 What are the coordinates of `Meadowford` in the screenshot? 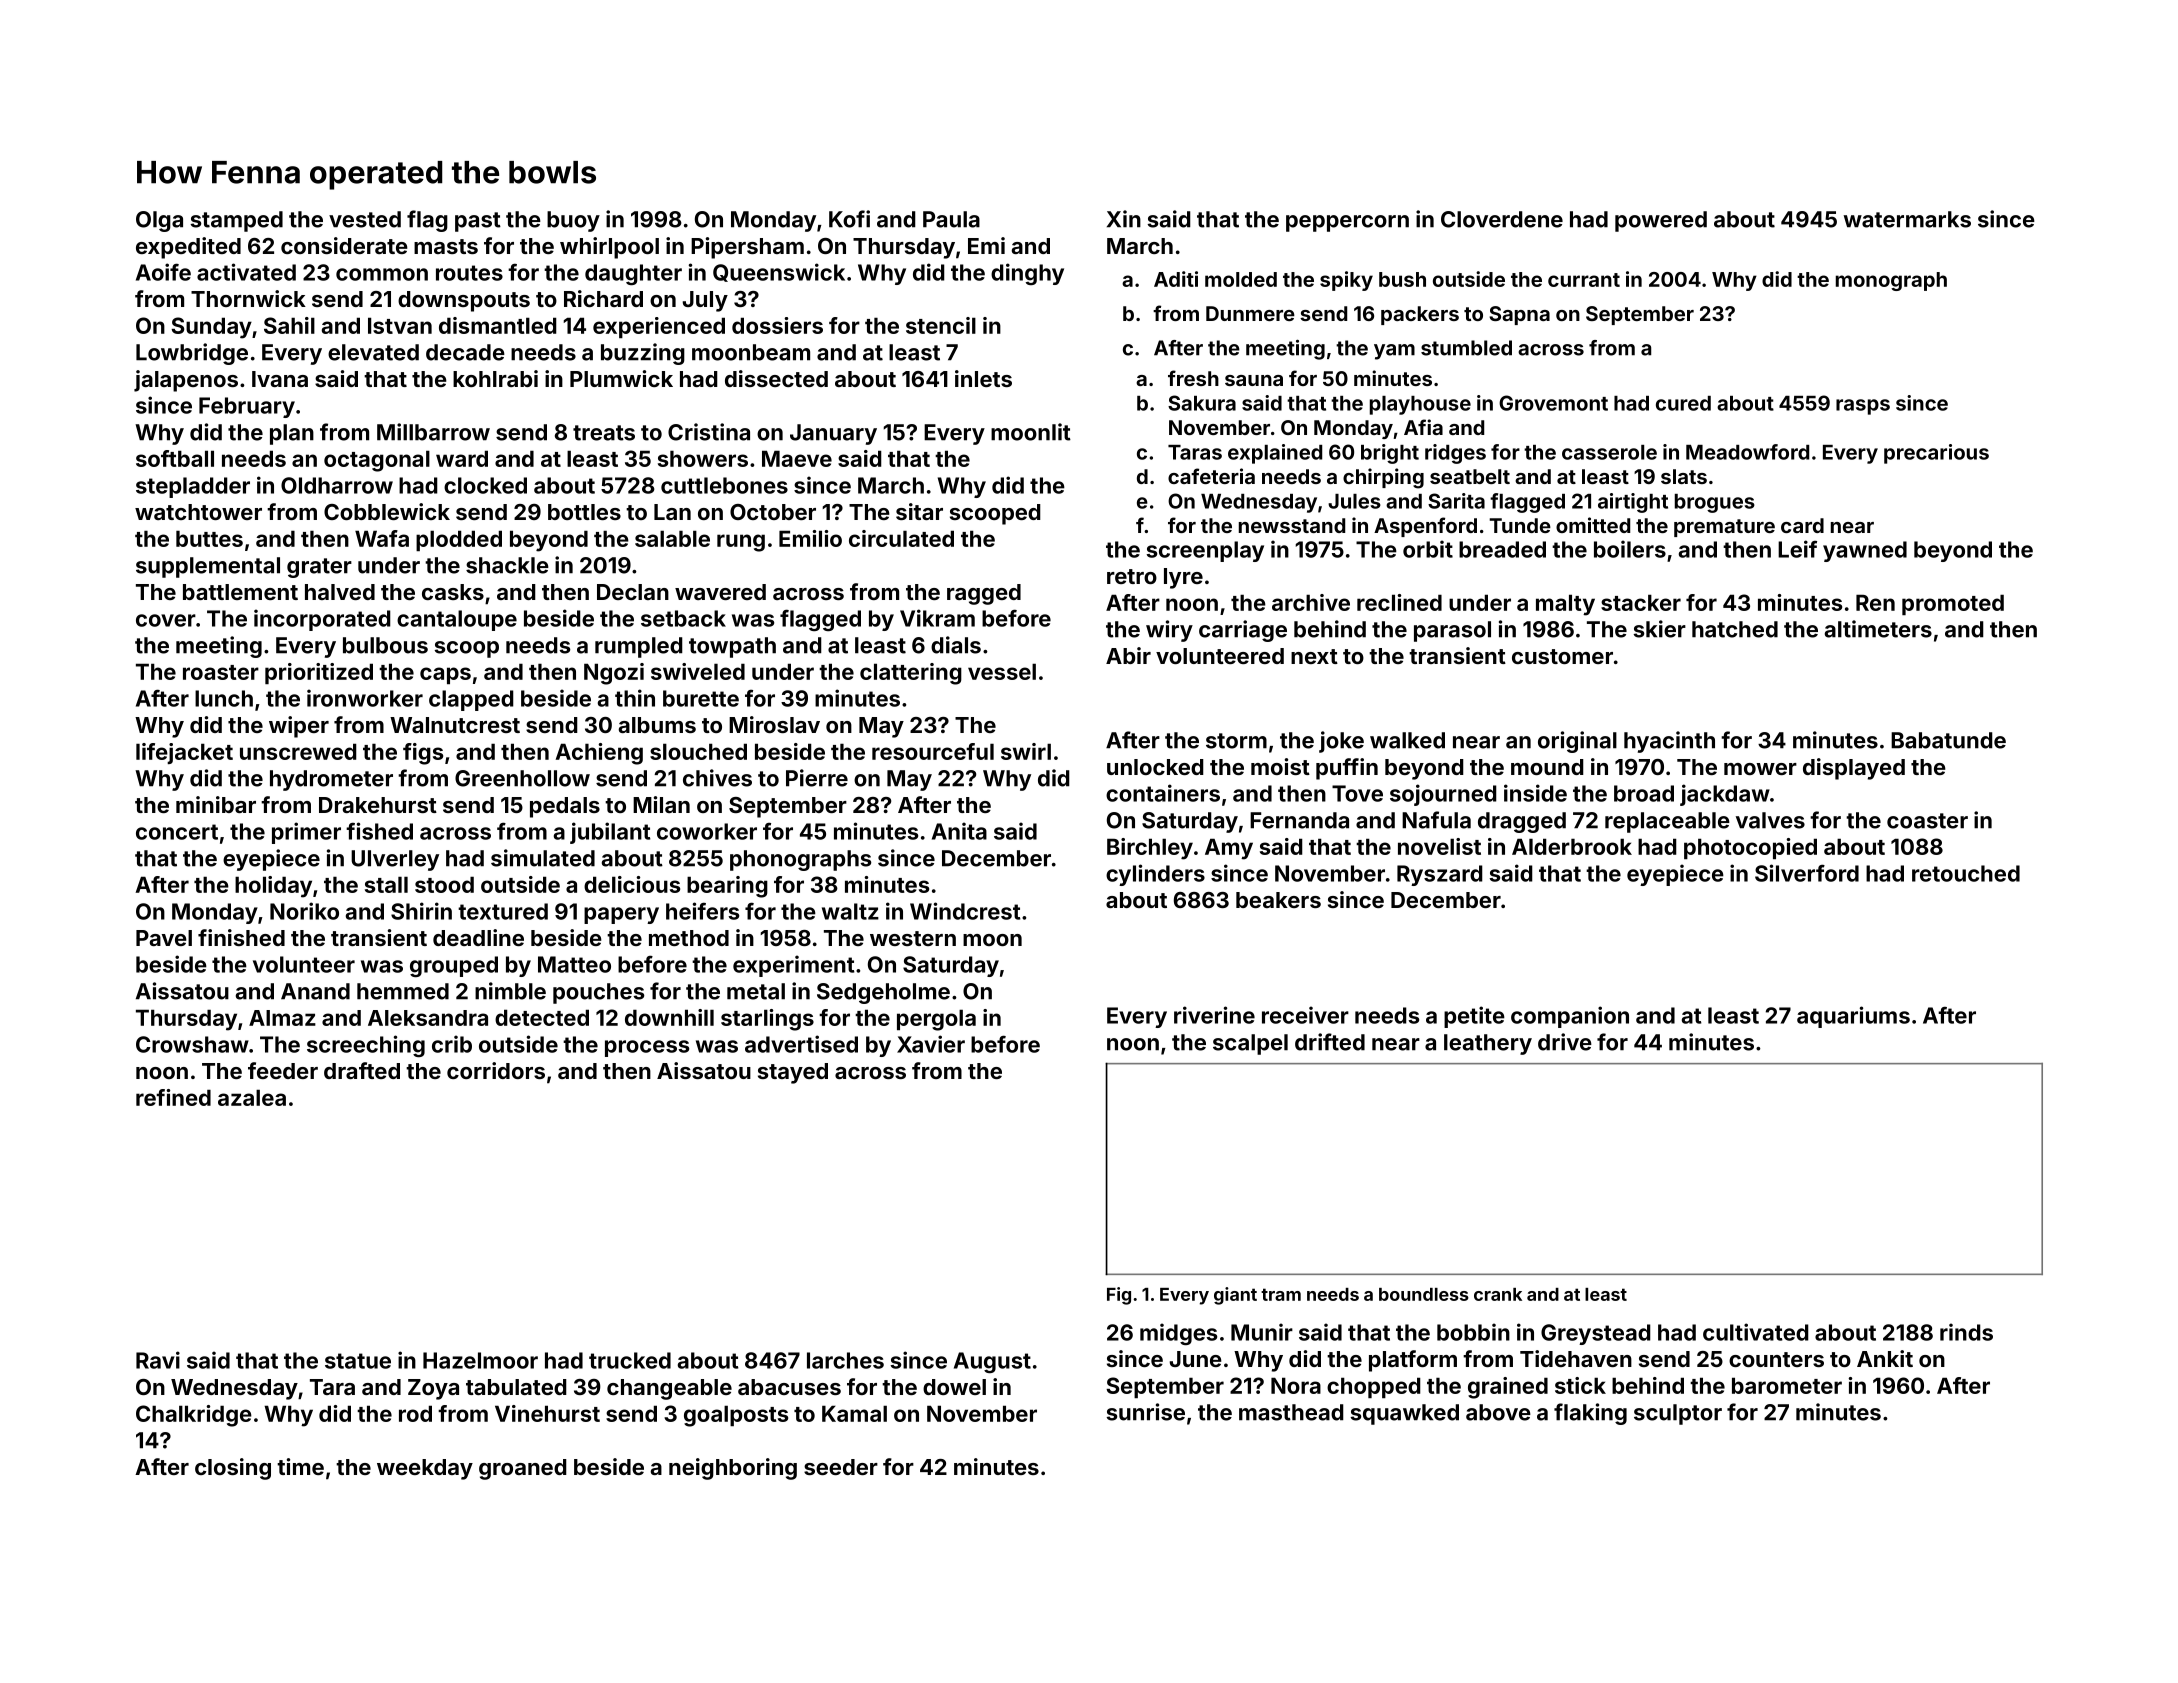 It's located at (1747, 452).
